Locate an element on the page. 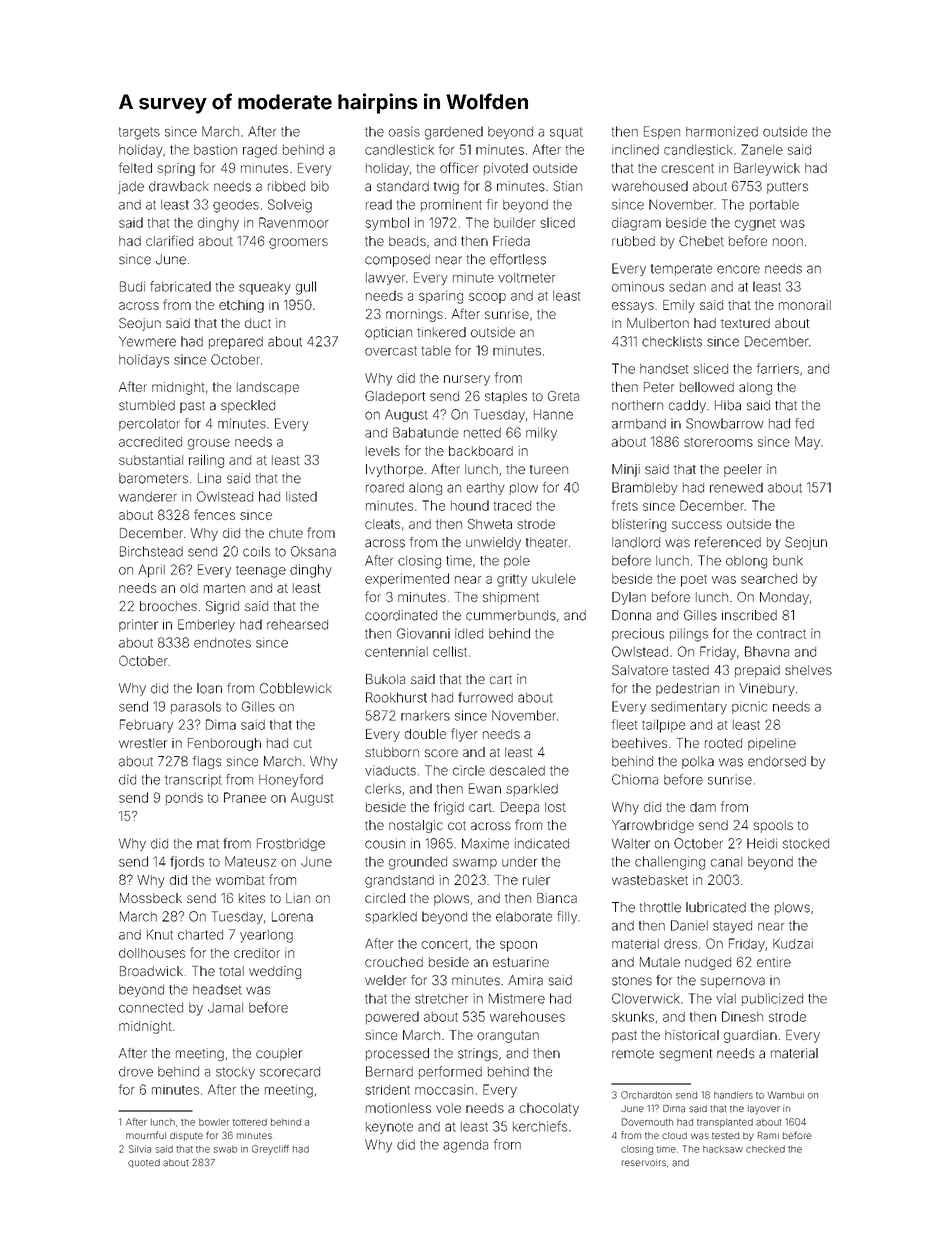 Image resolution: width=952 pixels, height=1233 pixels. Lorena is located at coordinates (292, 917).
